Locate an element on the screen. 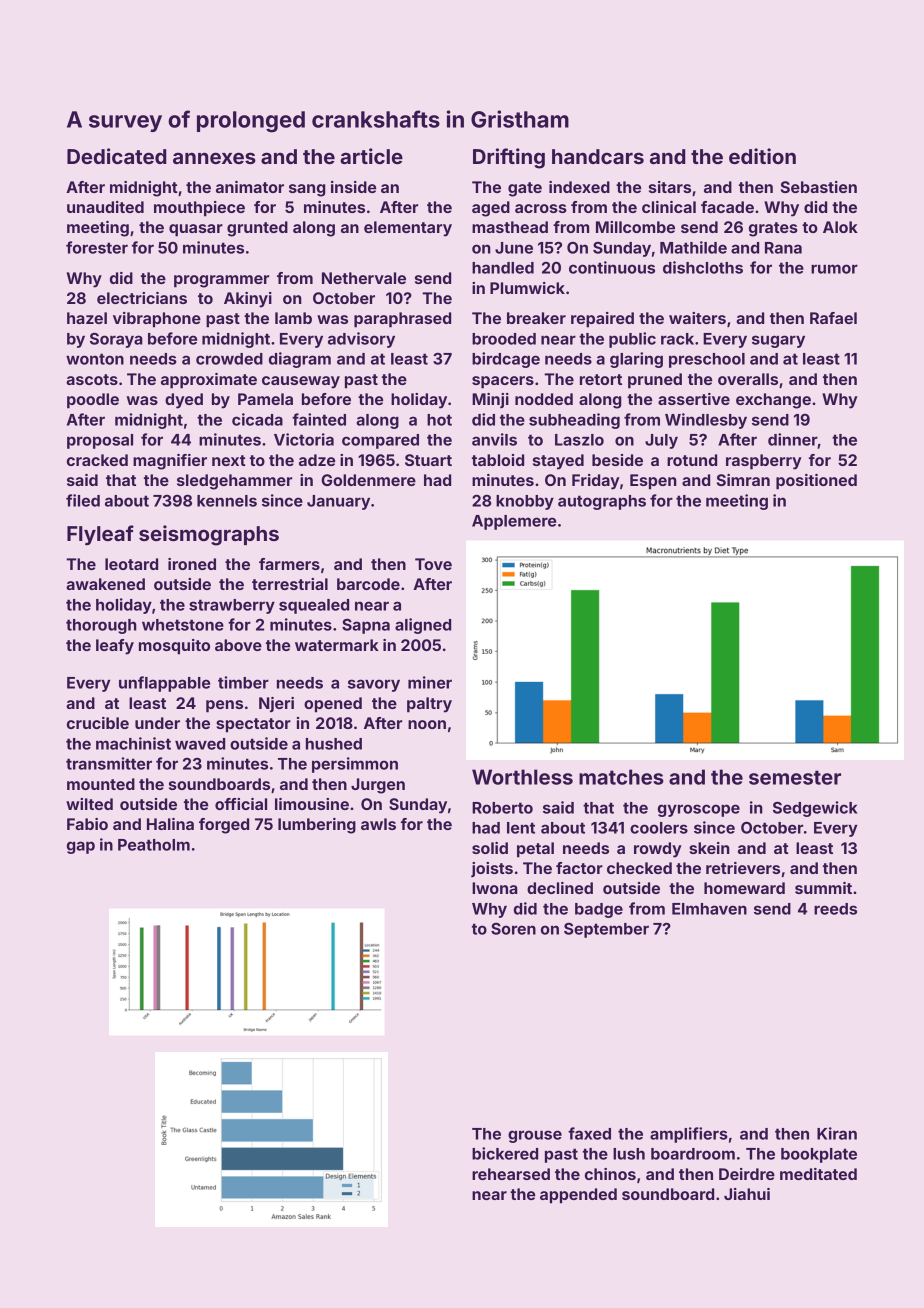 The image size is (924, 1308). rehearsed is located at coordinates (511, 1174).
